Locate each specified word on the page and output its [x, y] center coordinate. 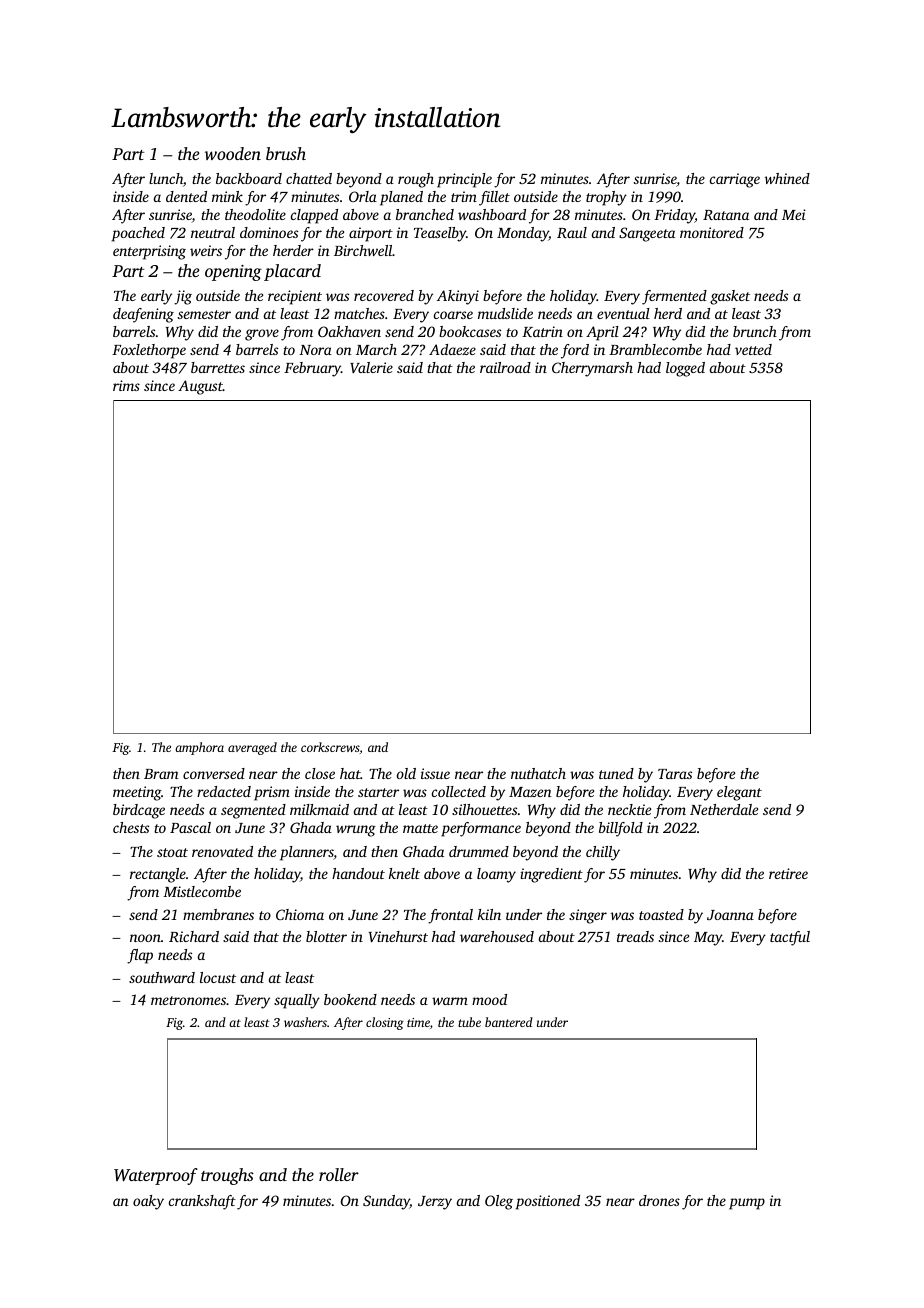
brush [286, 153]
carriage [735, 180]
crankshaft [202, 1202]
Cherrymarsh [592, 369]
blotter [326, 936]
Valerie [371, 367]
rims [126, 385]
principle [464, 180]
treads [635, 936]
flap [140, 956]
